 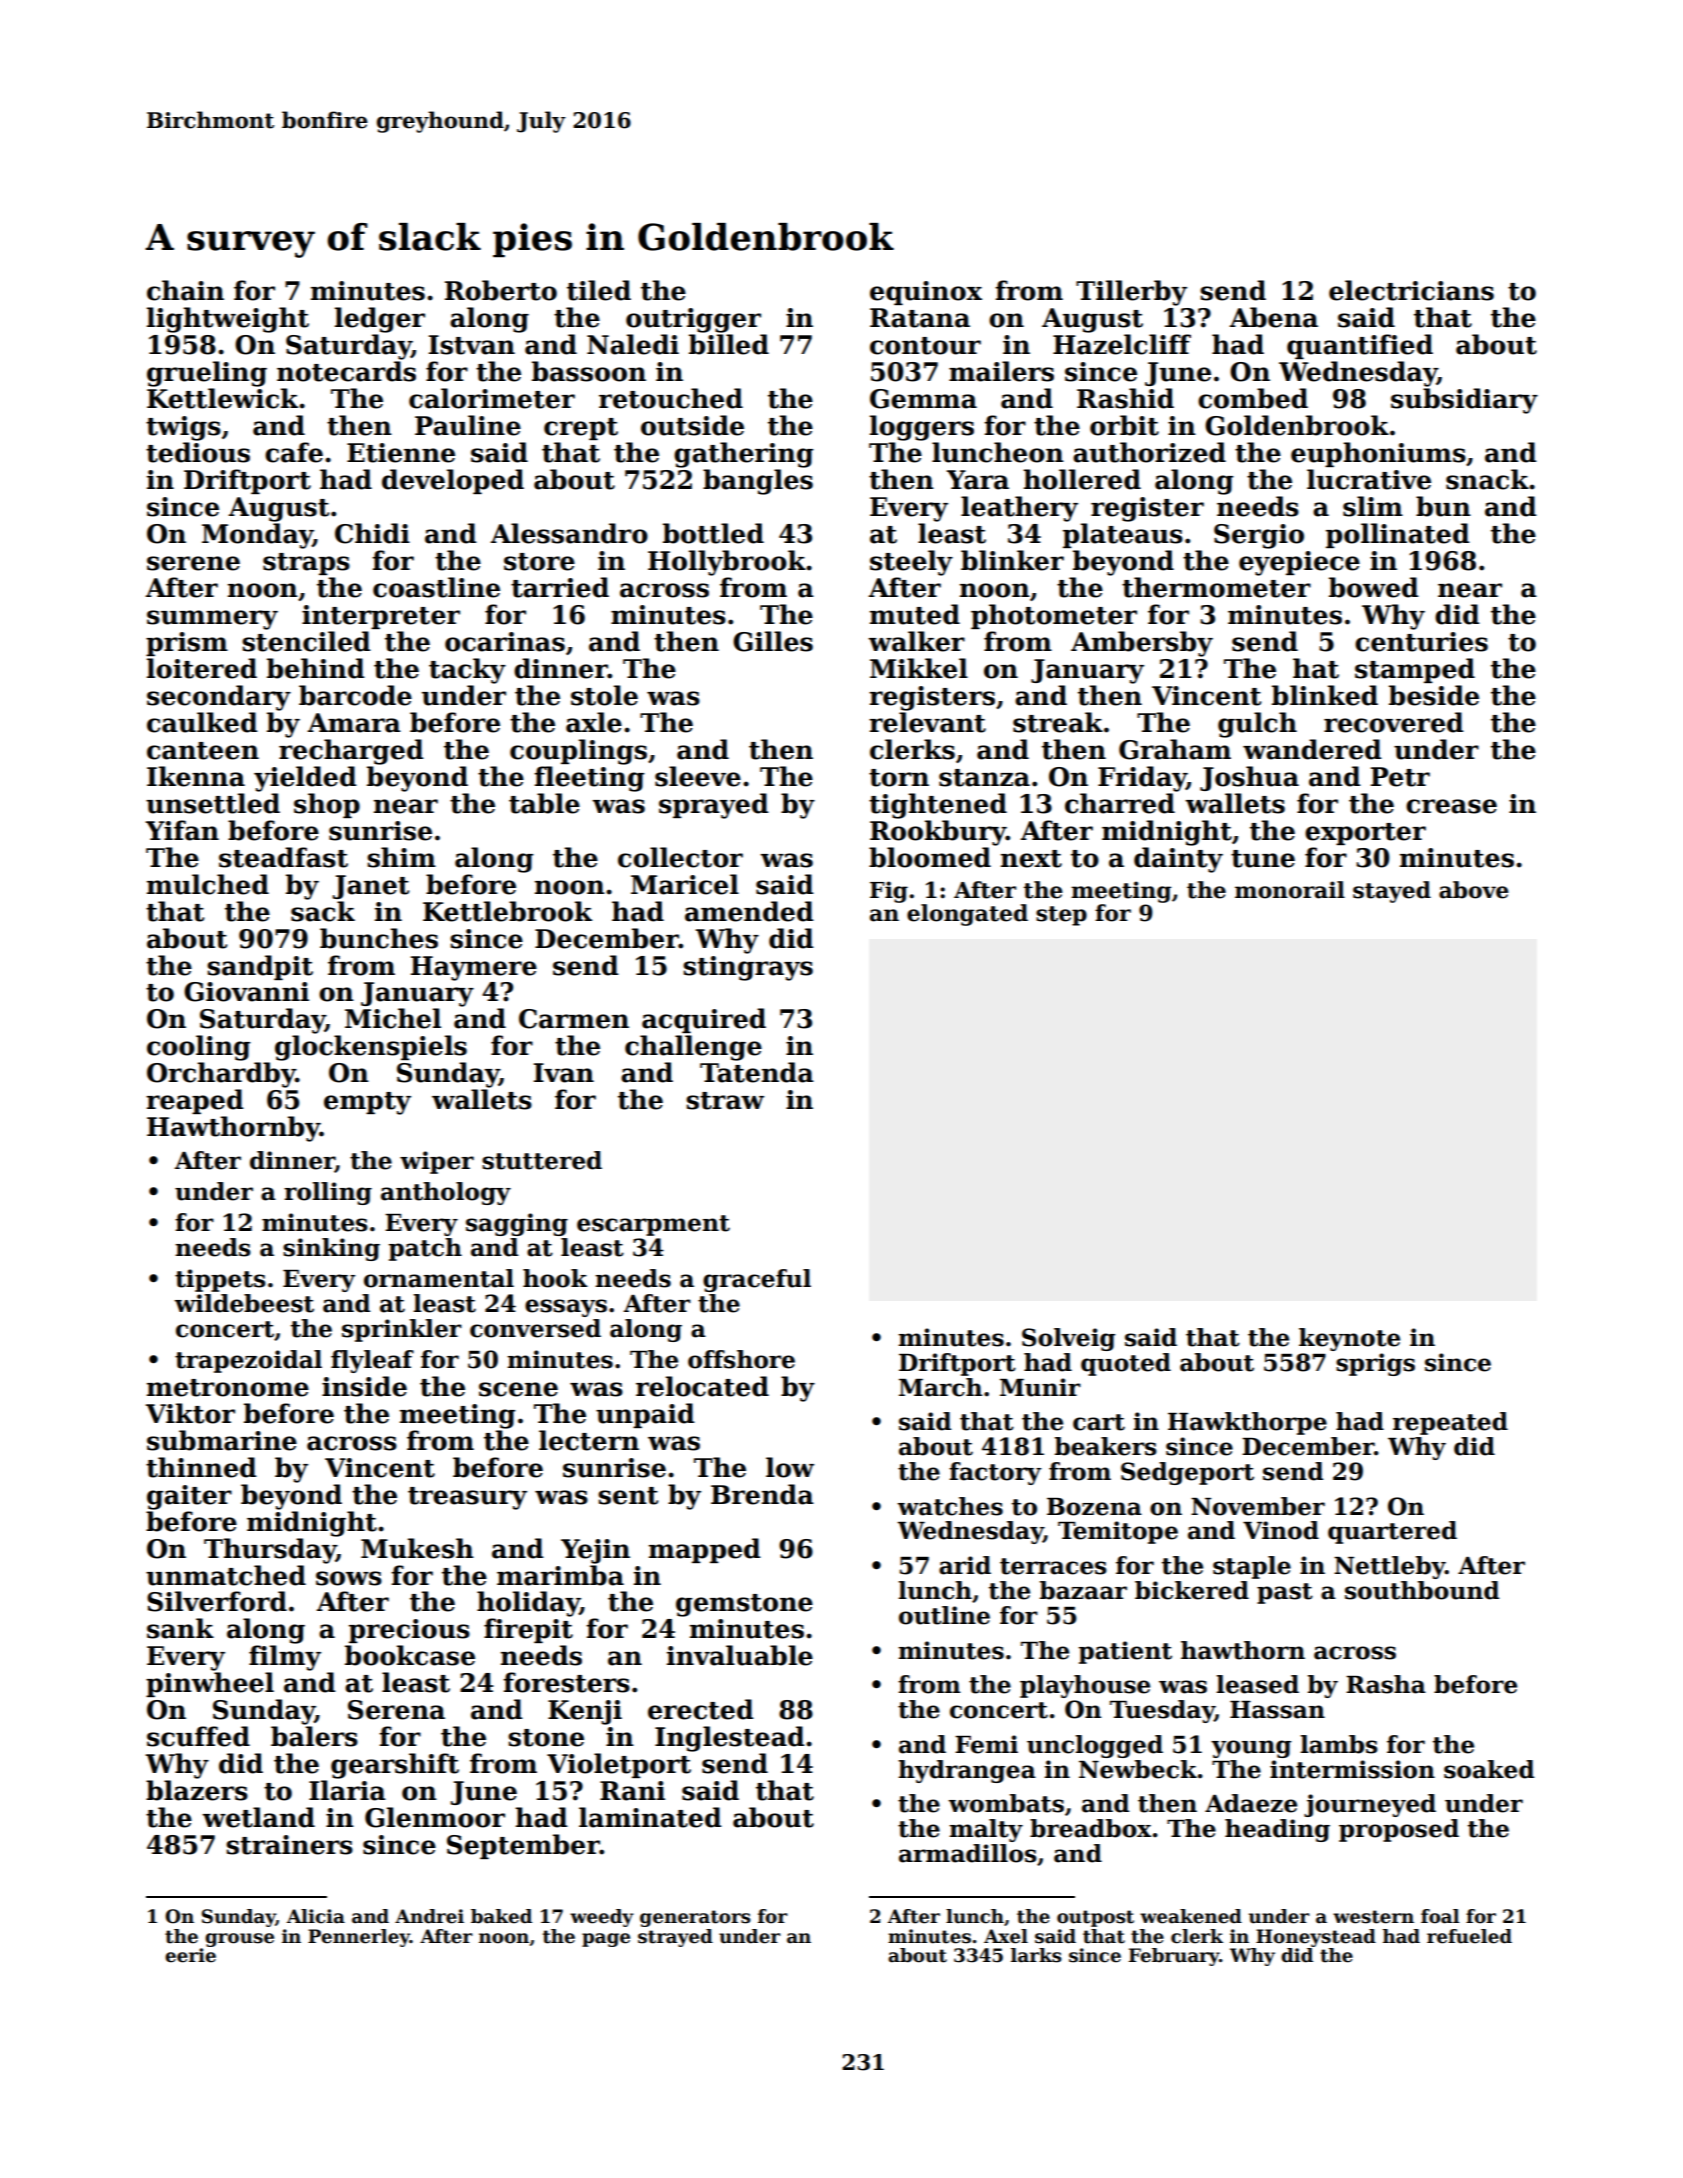 What do you see at coordinates (501, 290) in the page?
I see `Roberto` at bounding box center [501, 290].
